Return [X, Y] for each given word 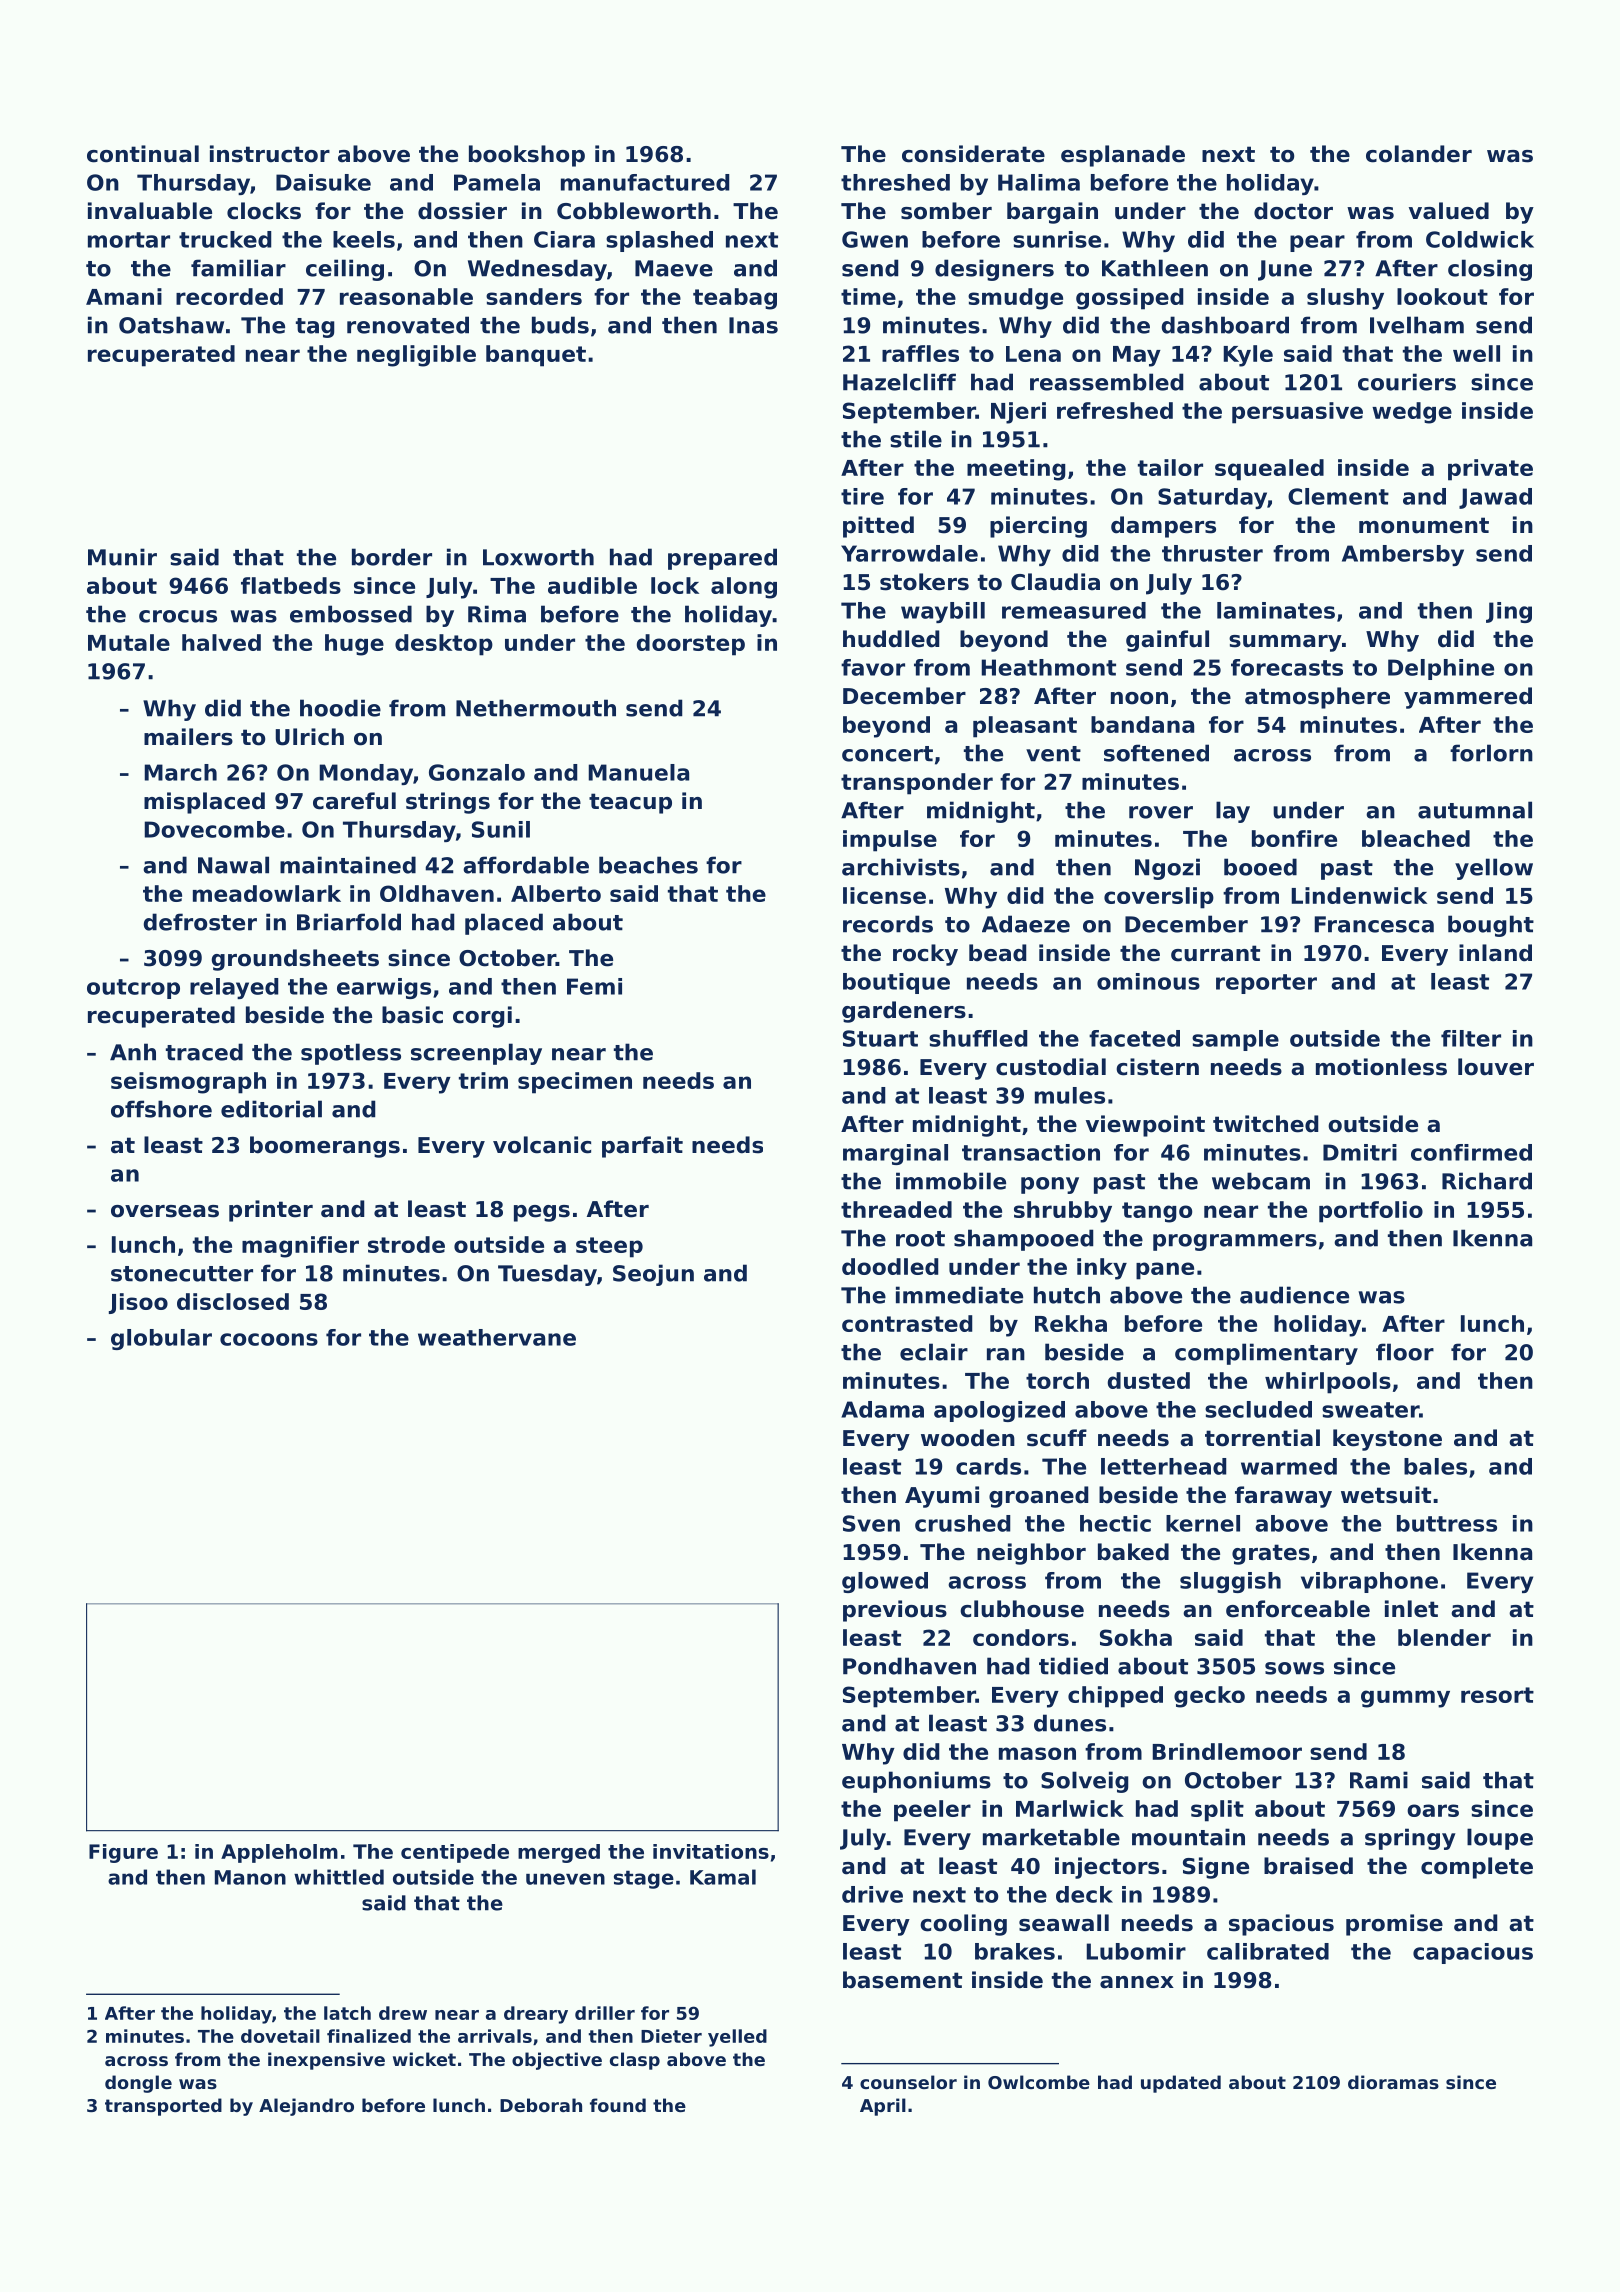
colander [1419, 154]
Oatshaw [171, 325]
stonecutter [182, 1274]
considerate [973, 154]
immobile [951, 1181]
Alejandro [306, 2107]
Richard [1487, 1181]
